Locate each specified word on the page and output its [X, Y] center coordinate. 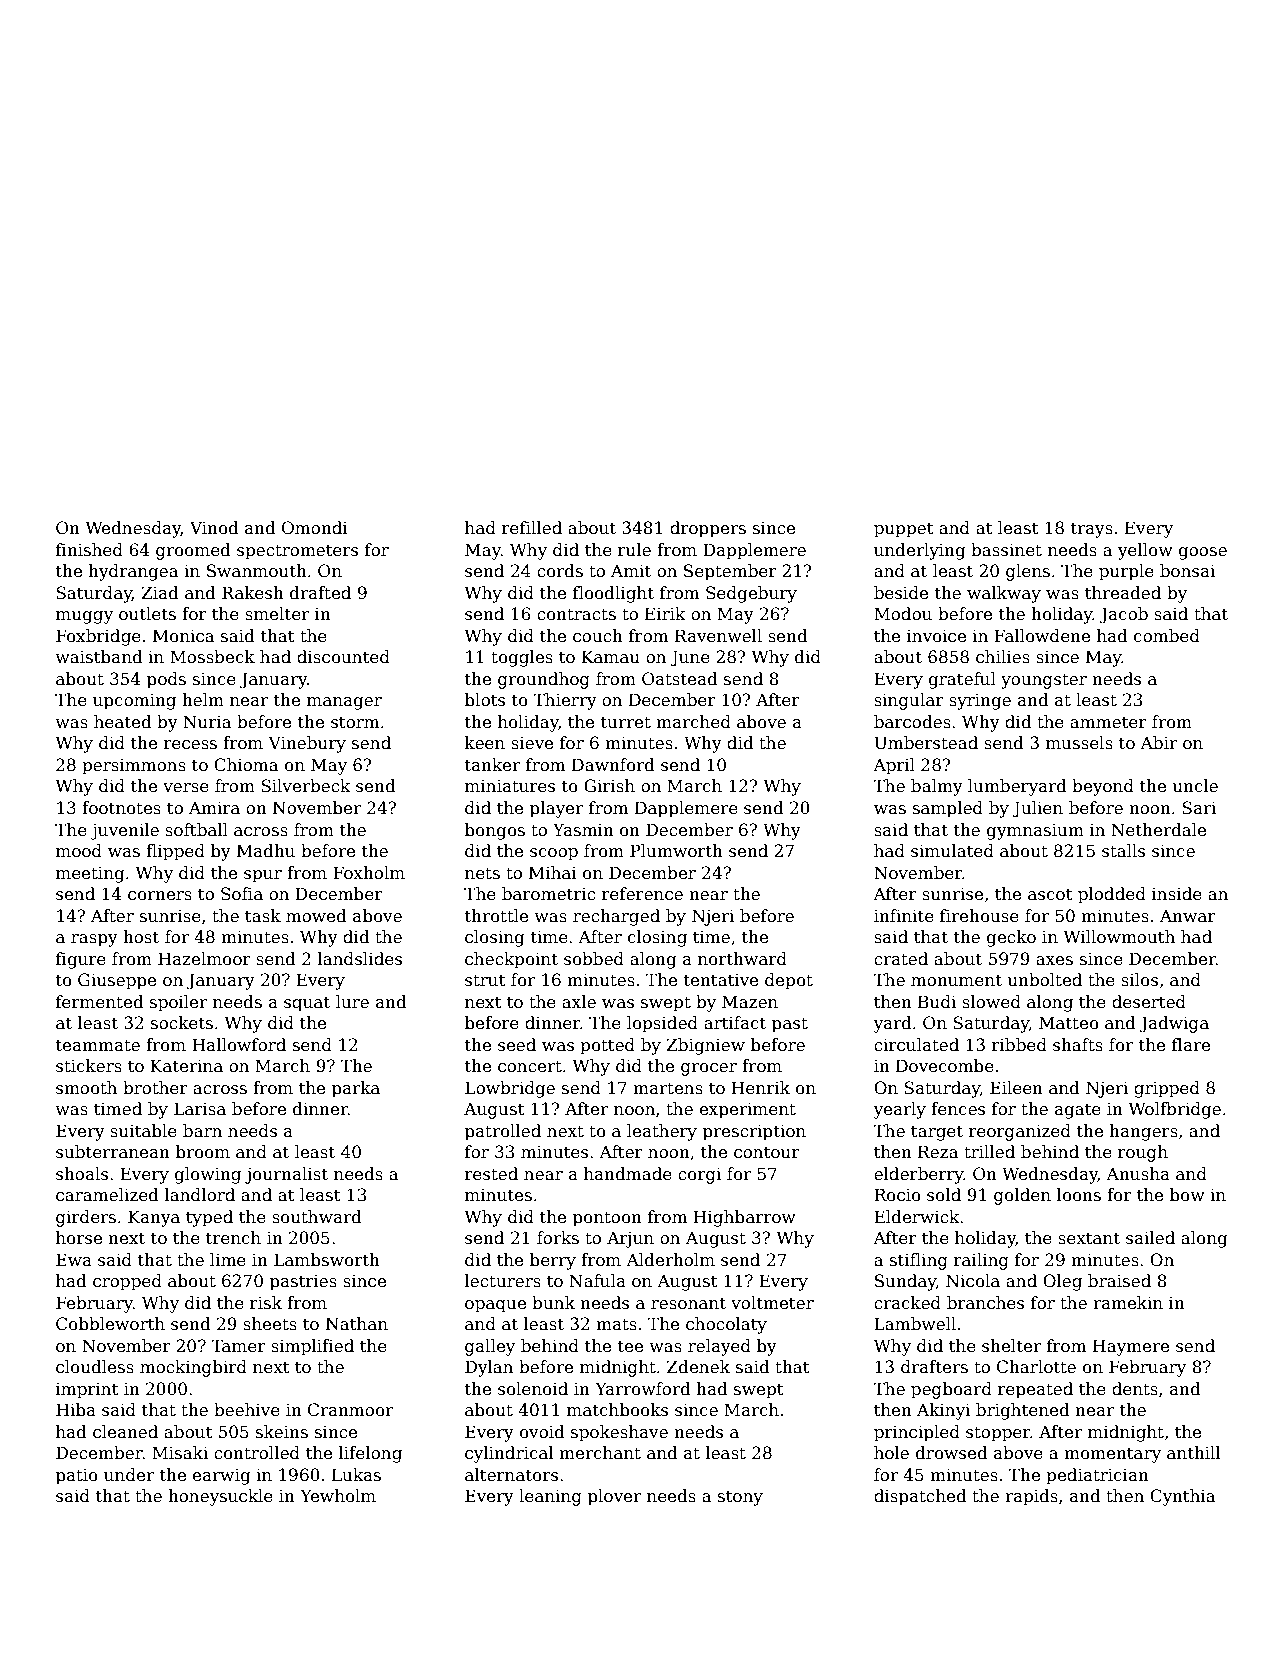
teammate [98, 1045]
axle [579, 1002]
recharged [616, 917]
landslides [360, 959]
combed [1167, 636]
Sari [1199, 808]
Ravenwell [718, 636]
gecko [1011, 938]
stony [740, 1498]
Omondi [315, 528]
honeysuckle [220, 1497]
